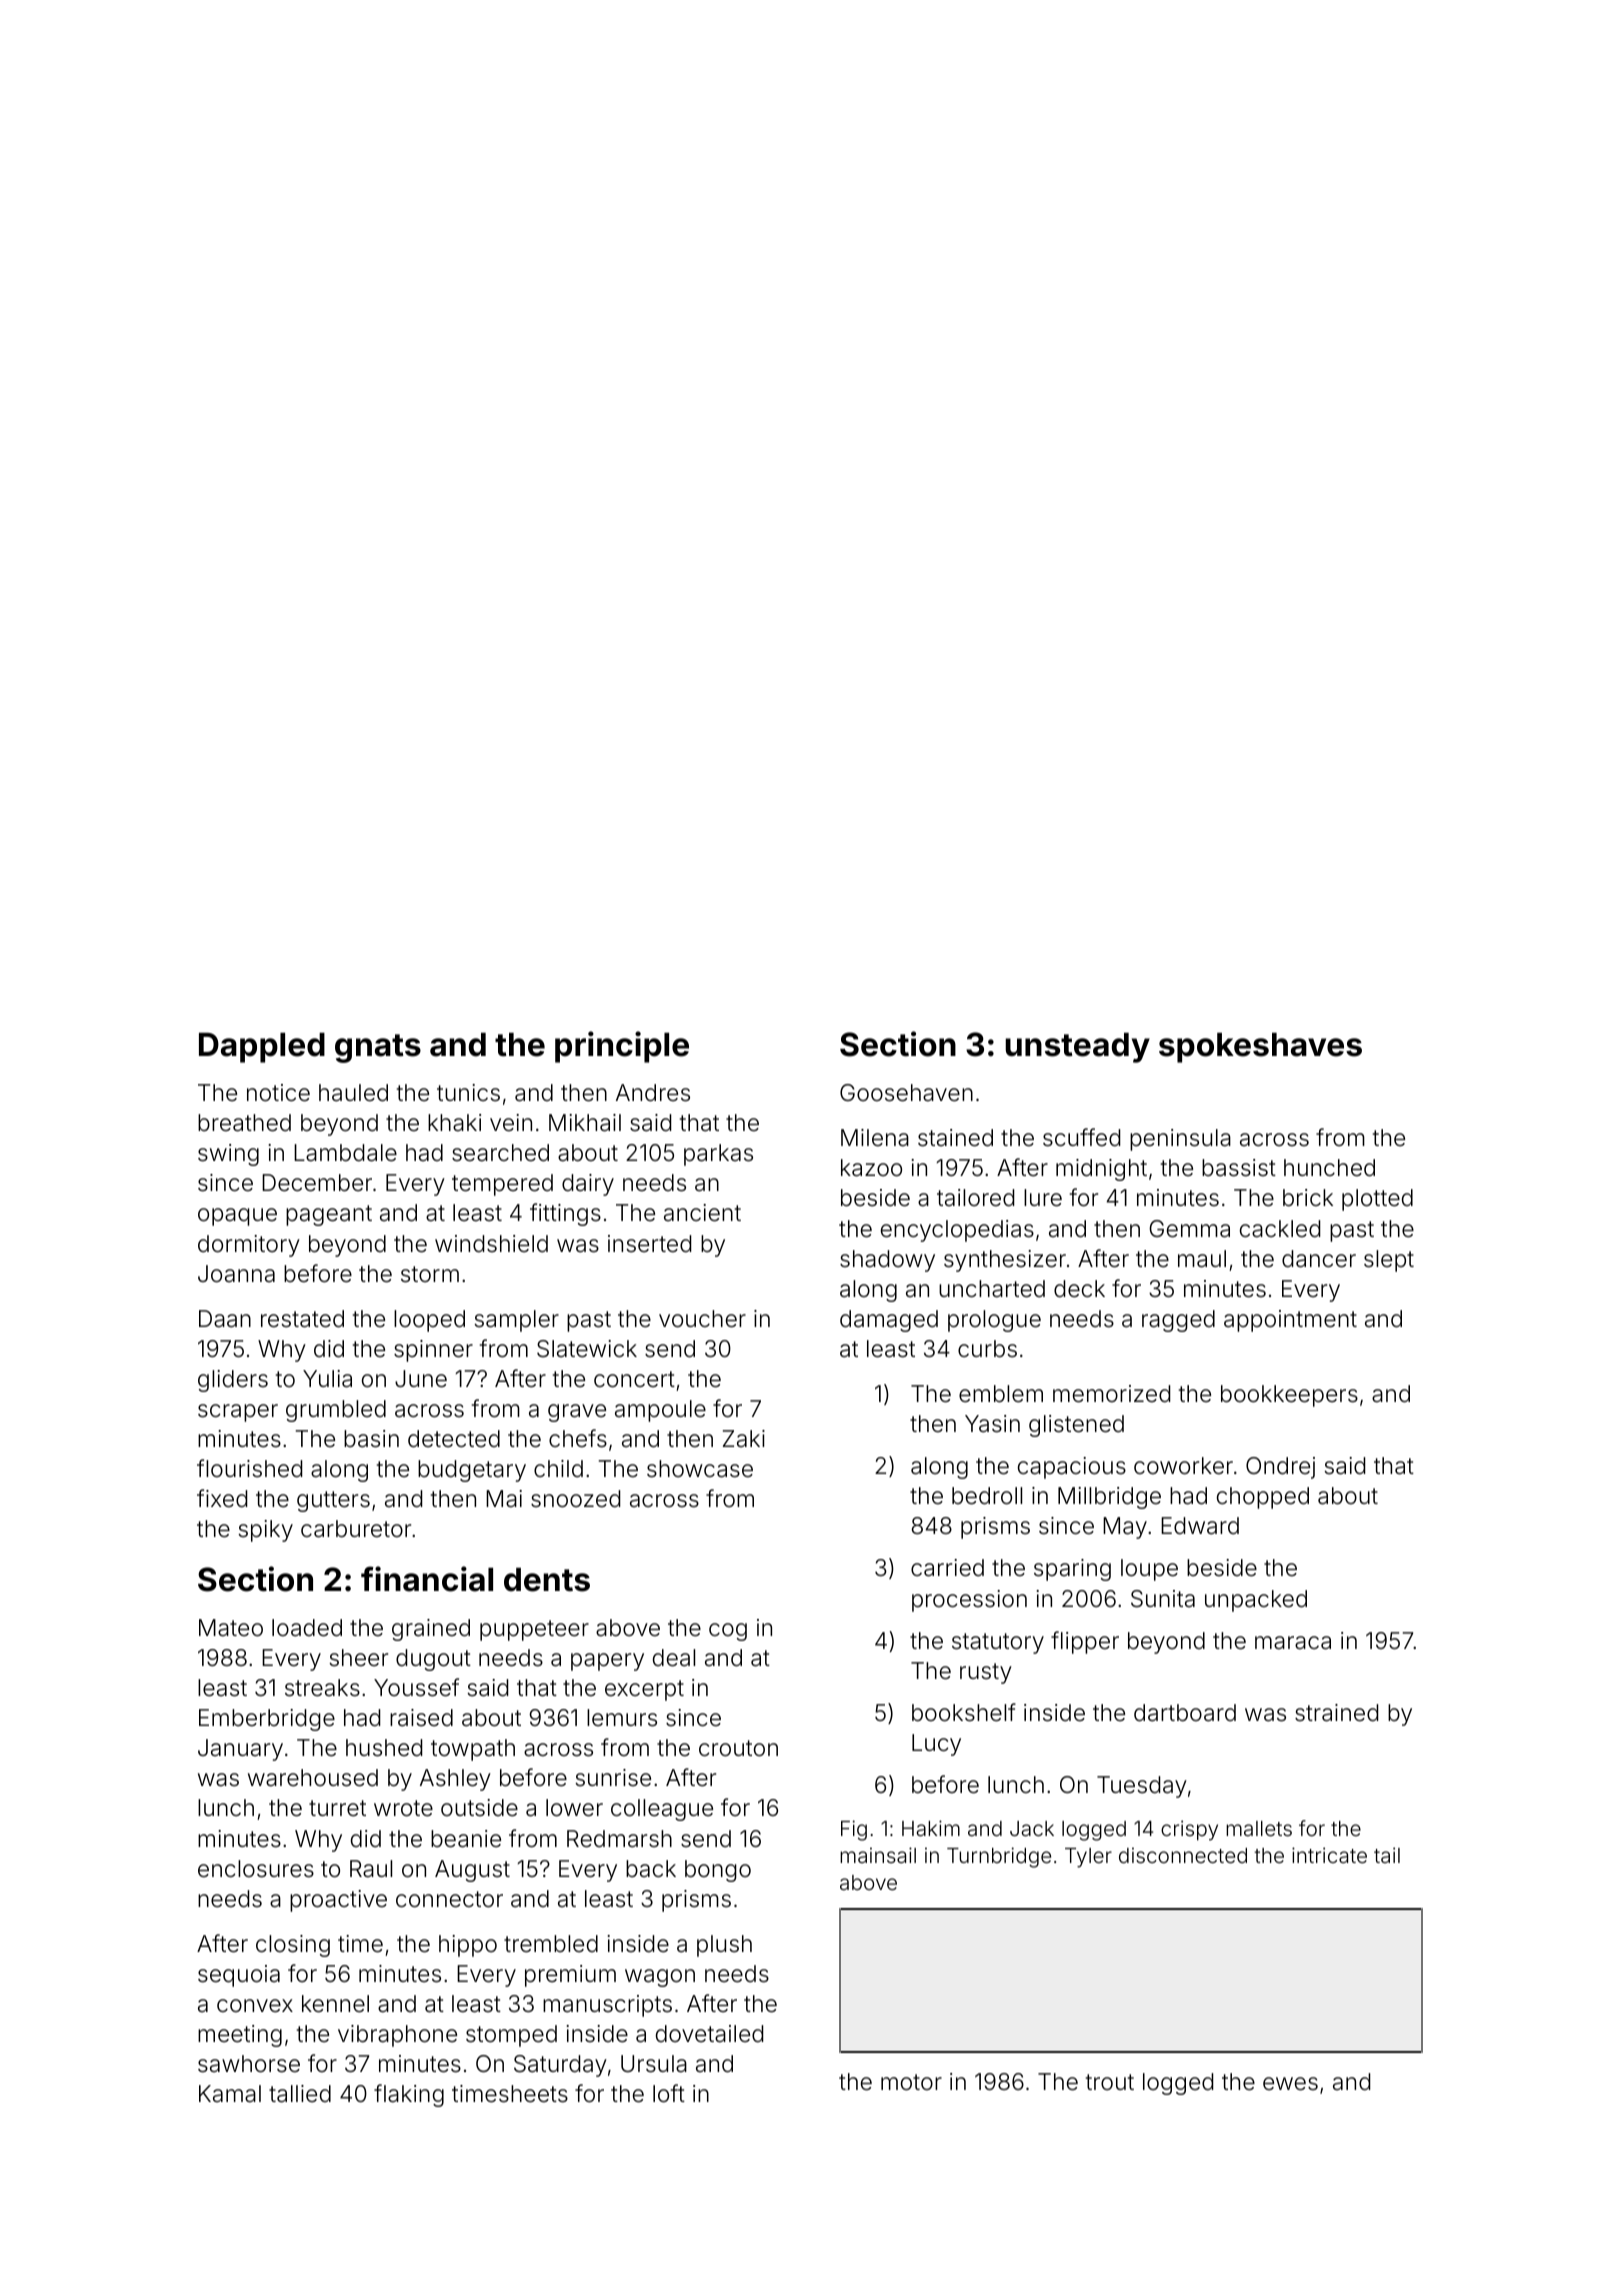 This image has width=1620, height=2292. What do you see at coordinates (1263, 1498) in the image?
I see `chopped` at bounding box center [1263, 1498].
